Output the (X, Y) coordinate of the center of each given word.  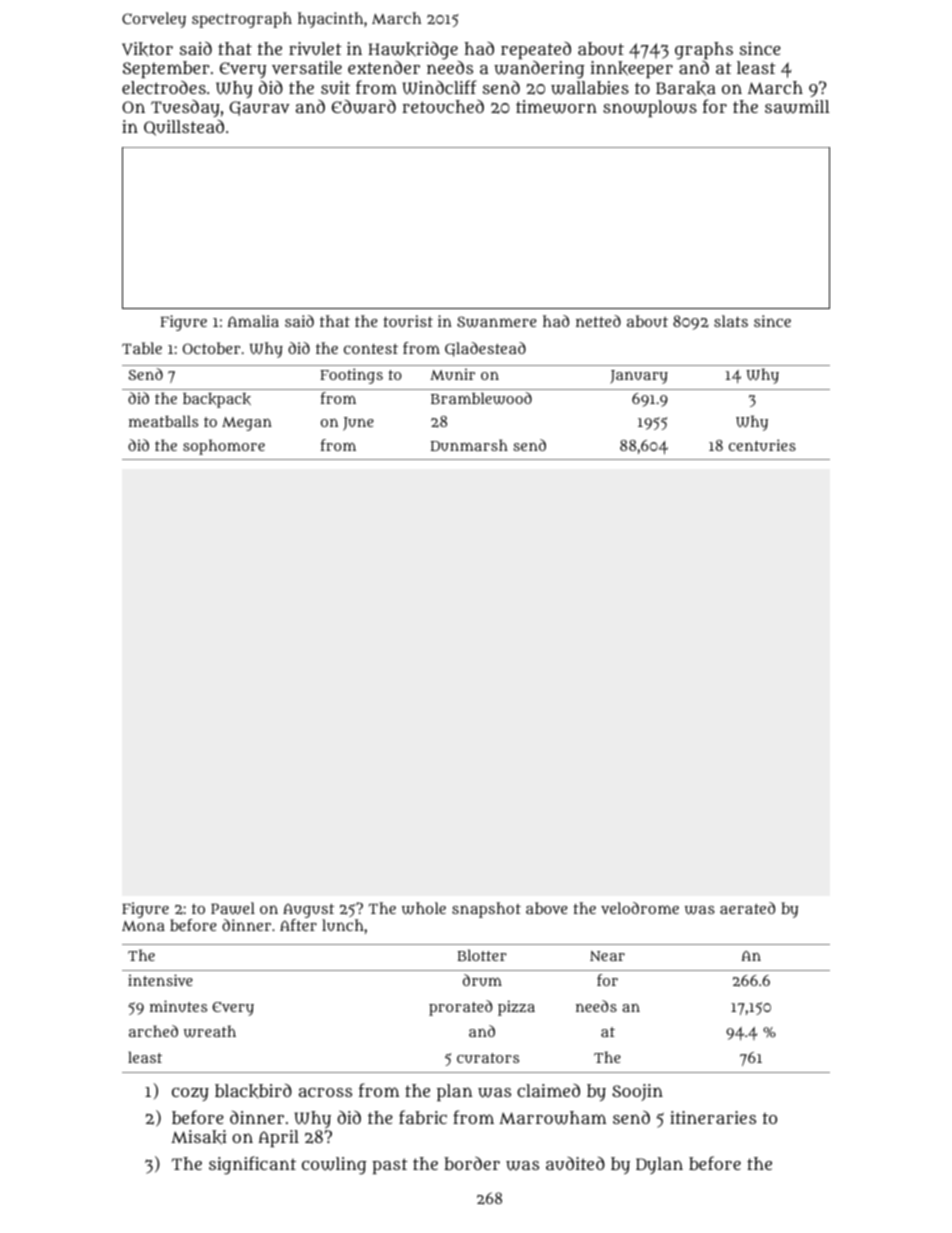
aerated (747, 908)
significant (252, 1165)
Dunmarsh (469, 445)
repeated (536, 51)
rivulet (315, 48)
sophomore (224, 447)
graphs (704, 51)
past (390, 1166)
